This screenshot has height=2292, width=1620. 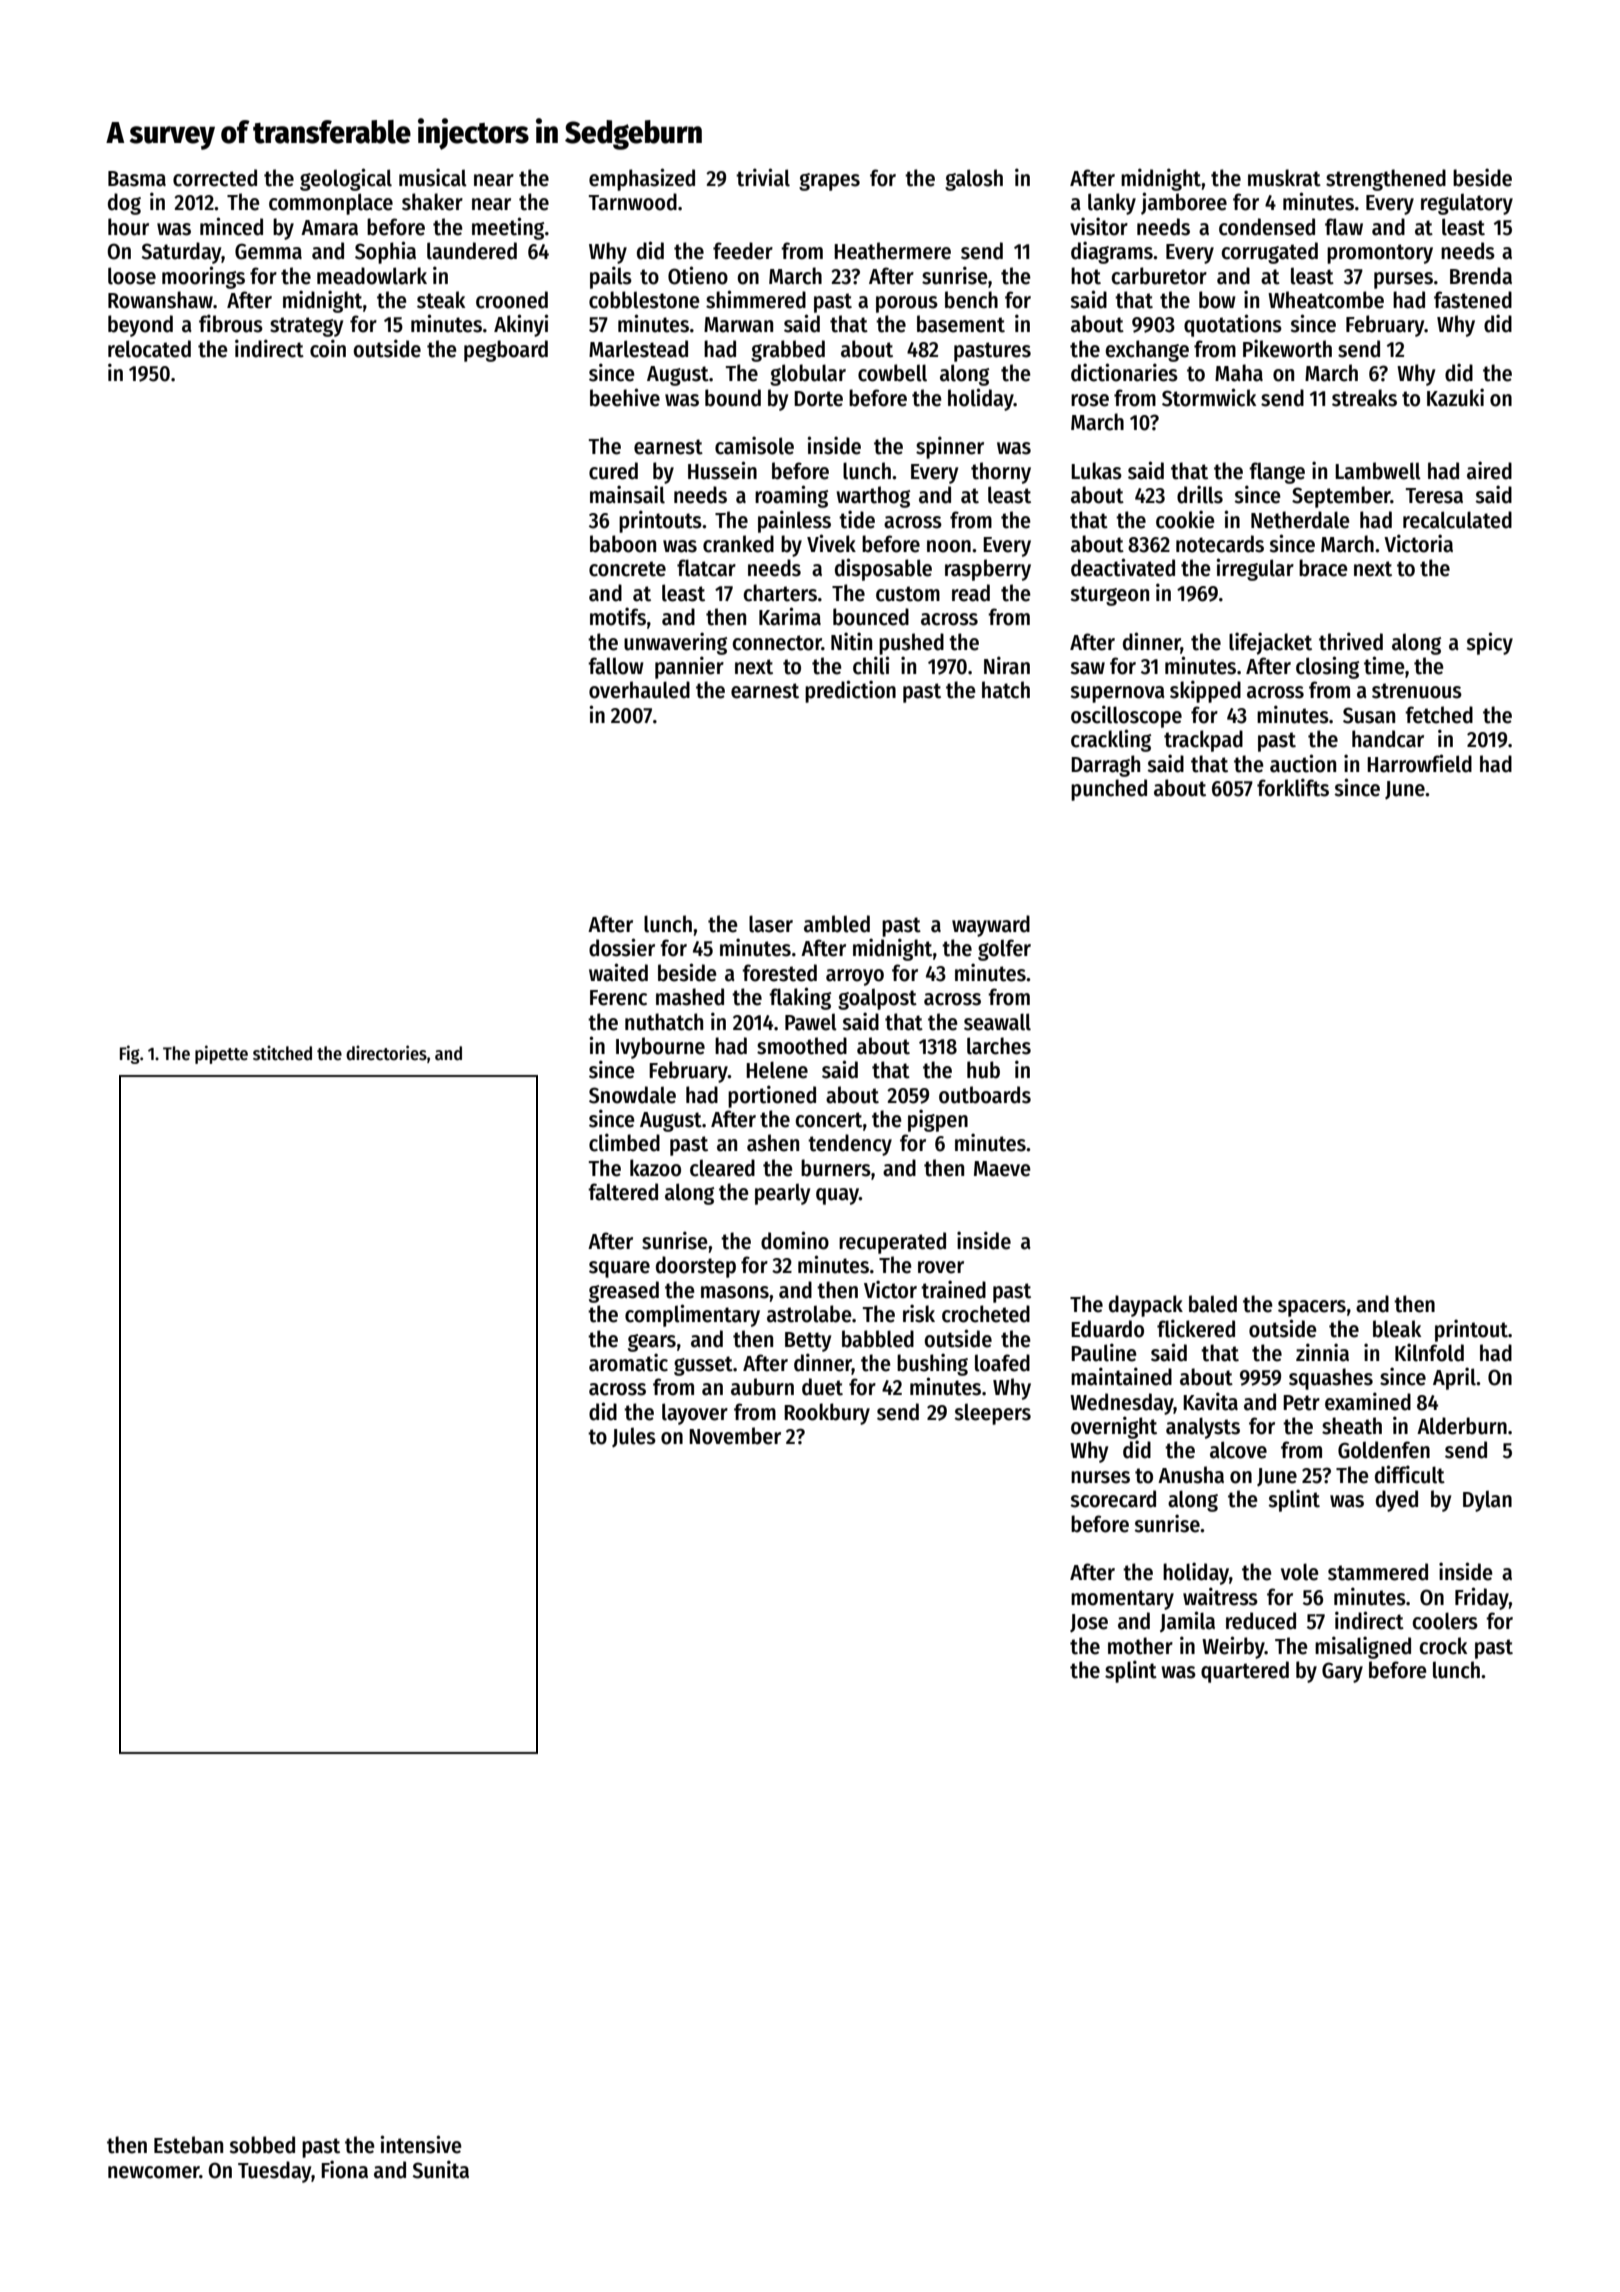 I want to click on beyond, so click(x=140, y=326).
